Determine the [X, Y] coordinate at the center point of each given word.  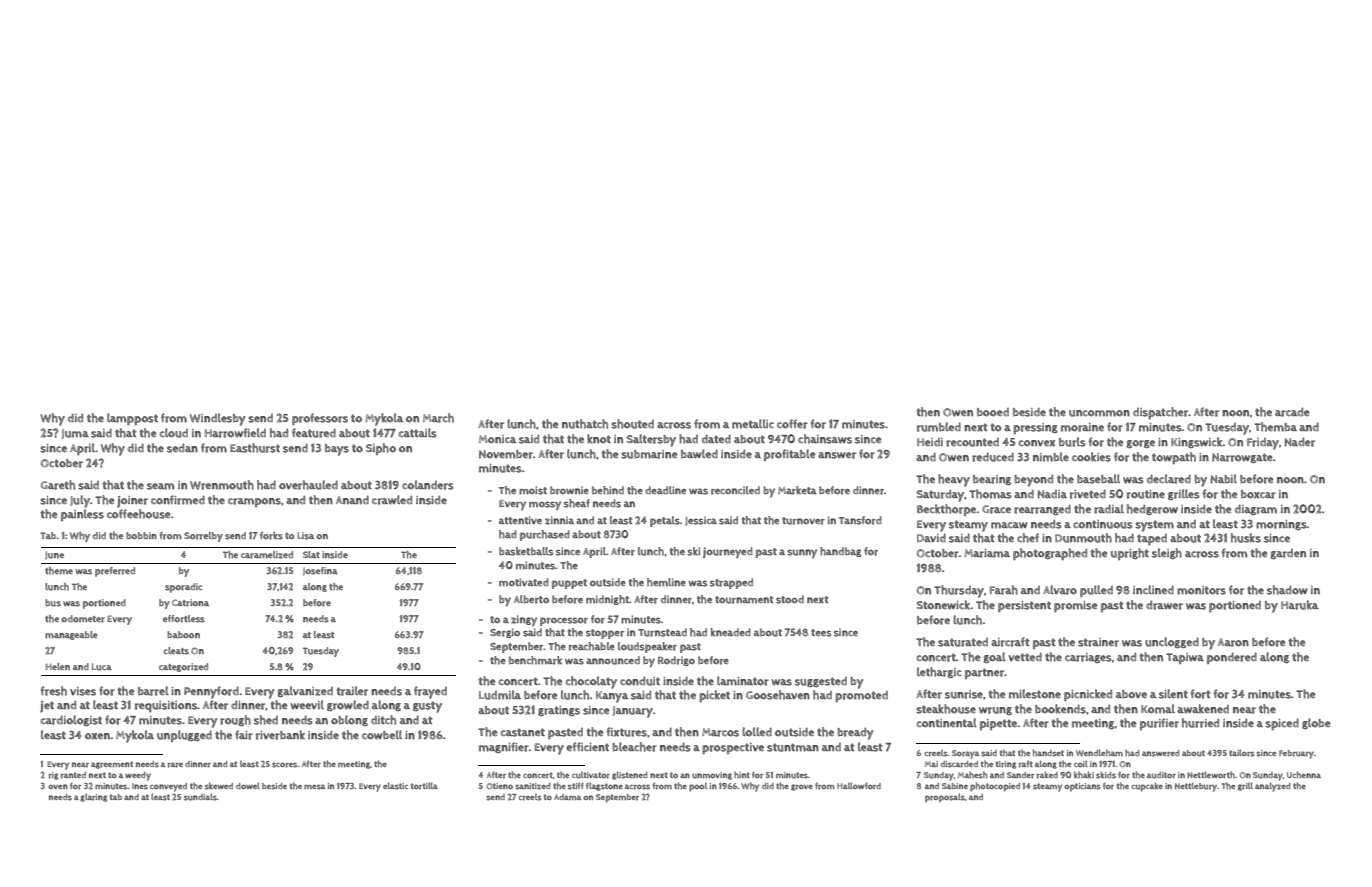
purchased [545, 535]
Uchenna [1304, 774]
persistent [1024, 606]
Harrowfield [235, 433]
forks [271, 536]
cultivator [591, 775]
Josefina [320, 571]
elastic [395, 786]
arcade [1292, 412]
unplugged [184, 736]
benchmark [535, 660]
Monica [497, 439]
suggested [821, 682]
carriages [1088, 658]
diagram [1256, 509]
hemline [666, 582]
